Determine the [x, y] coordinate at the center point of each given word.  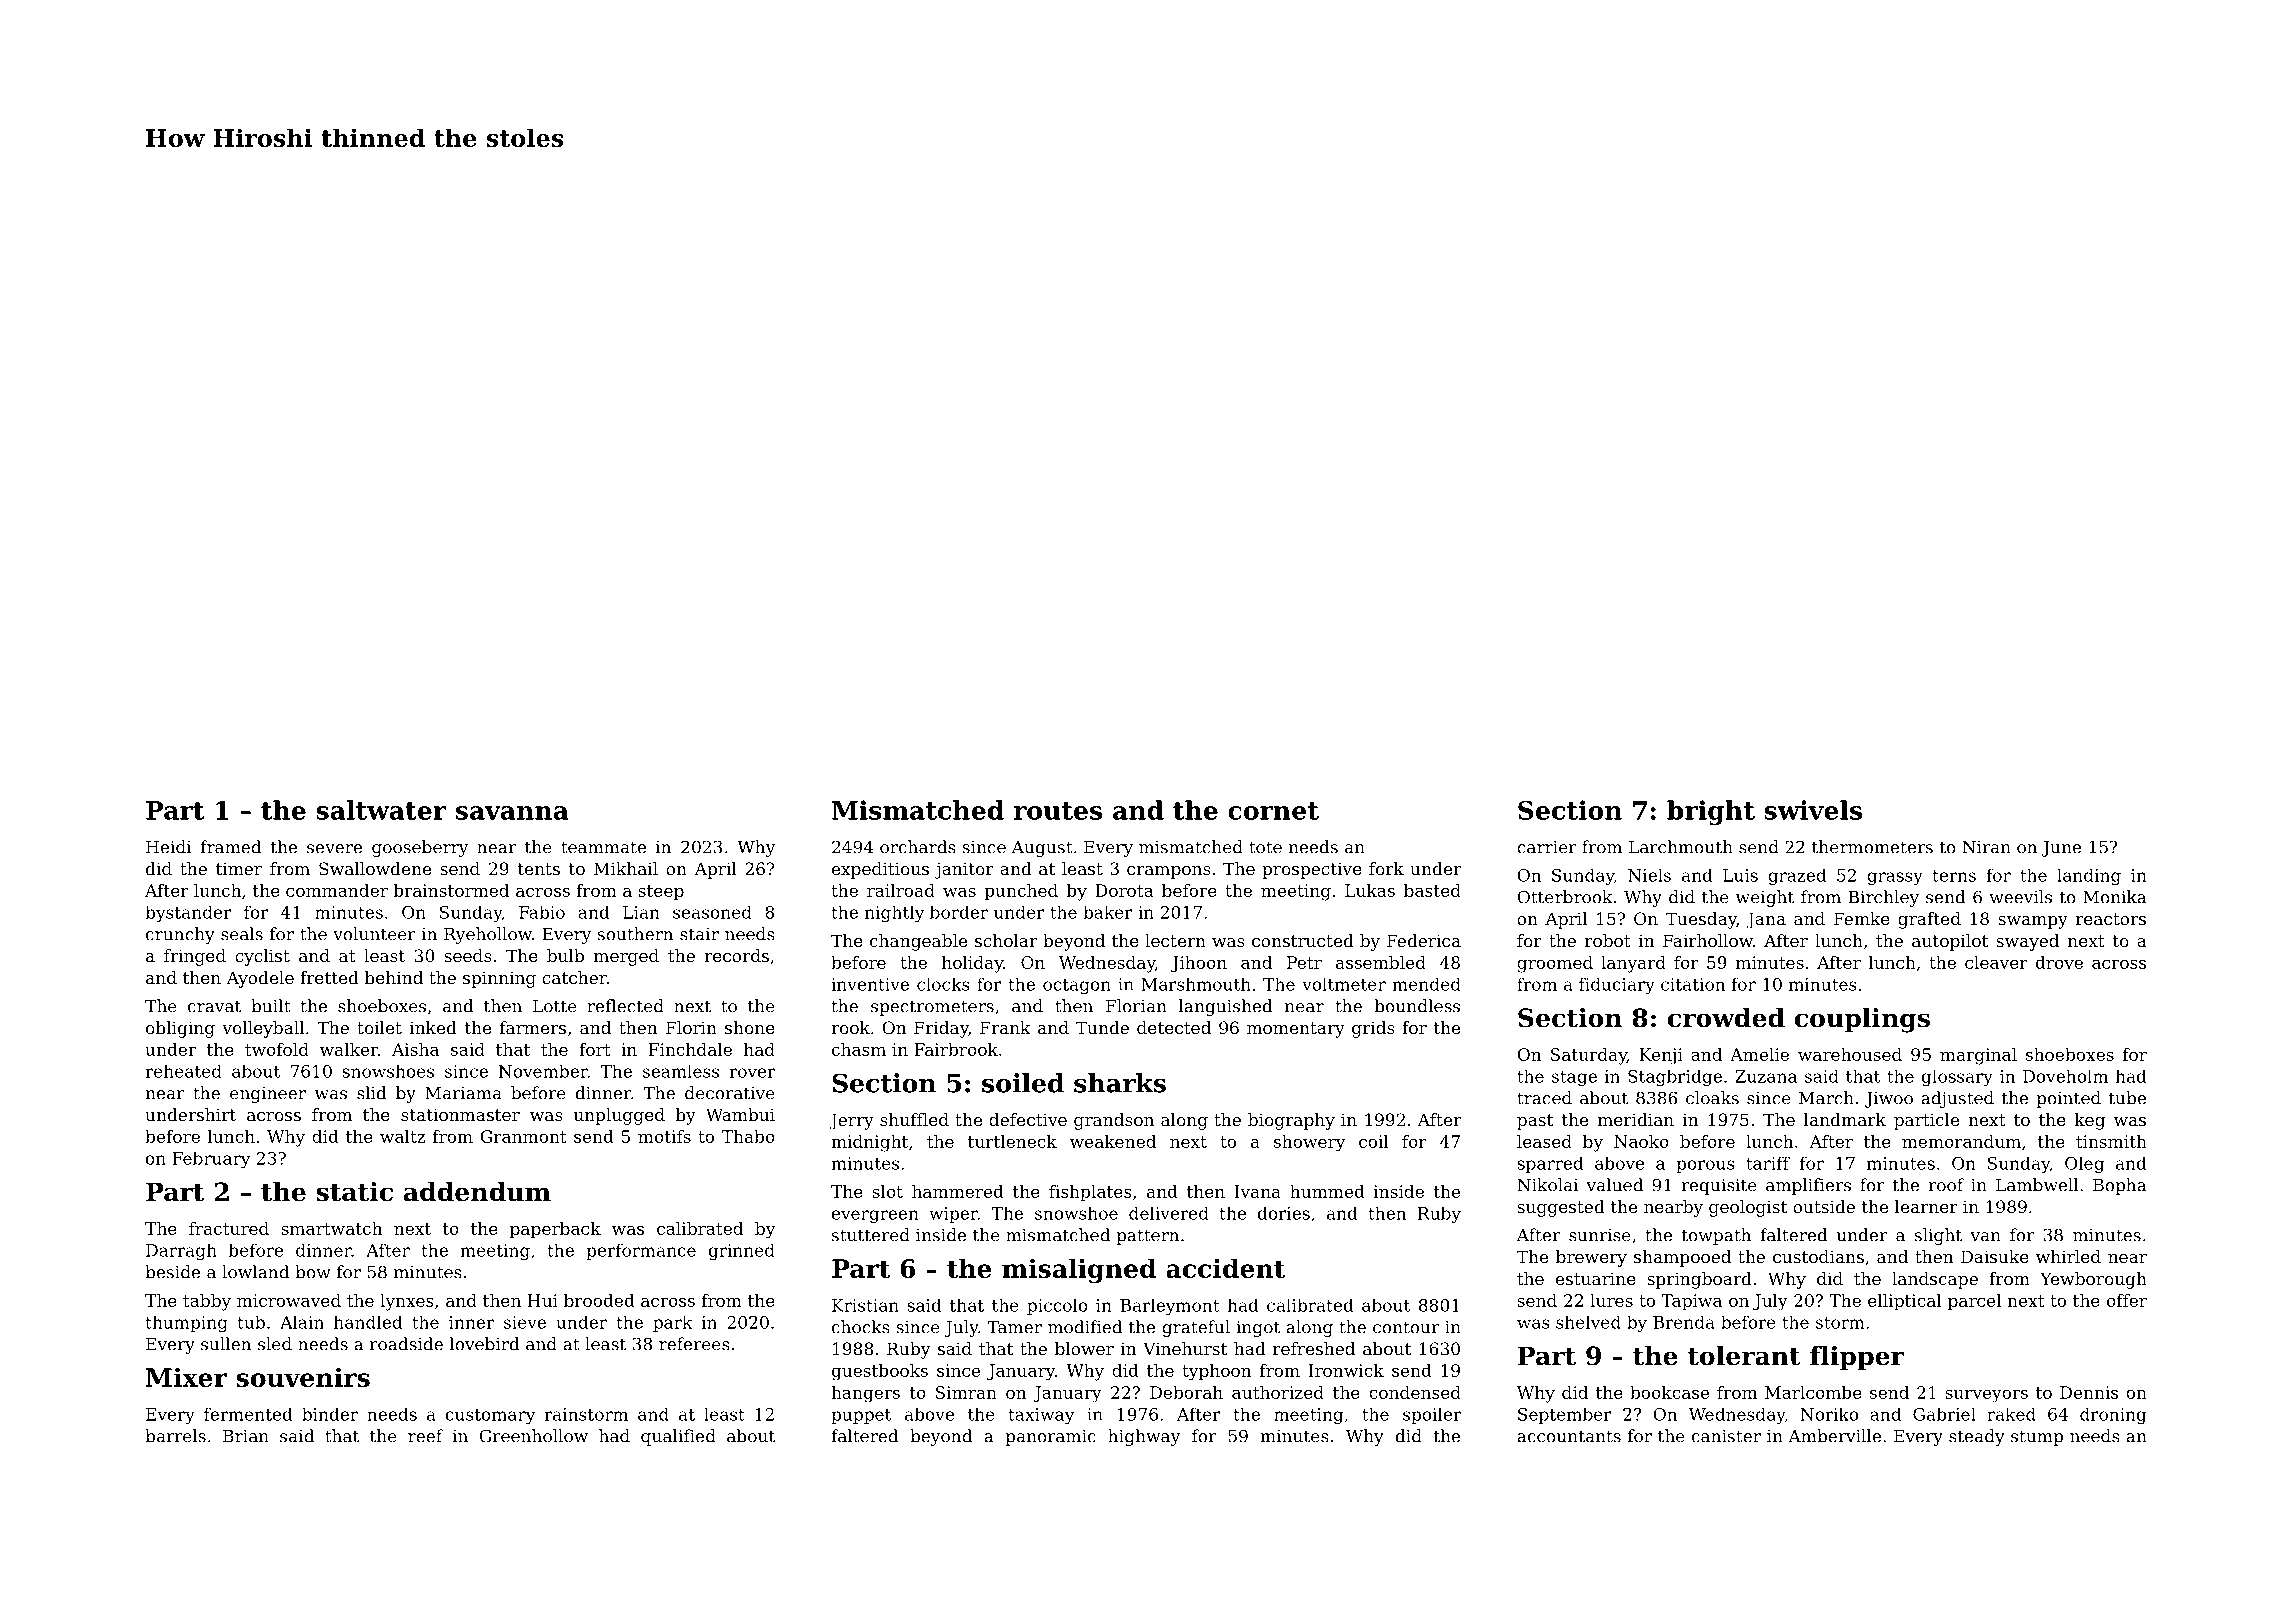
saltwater [381, 810]
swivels [1813, 810]
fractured [229, 1228]
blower [1084, 1348]
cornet [1273, 811]
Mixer [186, 1377]
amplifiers [1808, 1186]
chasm [859, 1049]
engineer [268, 1095]
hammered [958, 1191]
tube [2127, 1098]
